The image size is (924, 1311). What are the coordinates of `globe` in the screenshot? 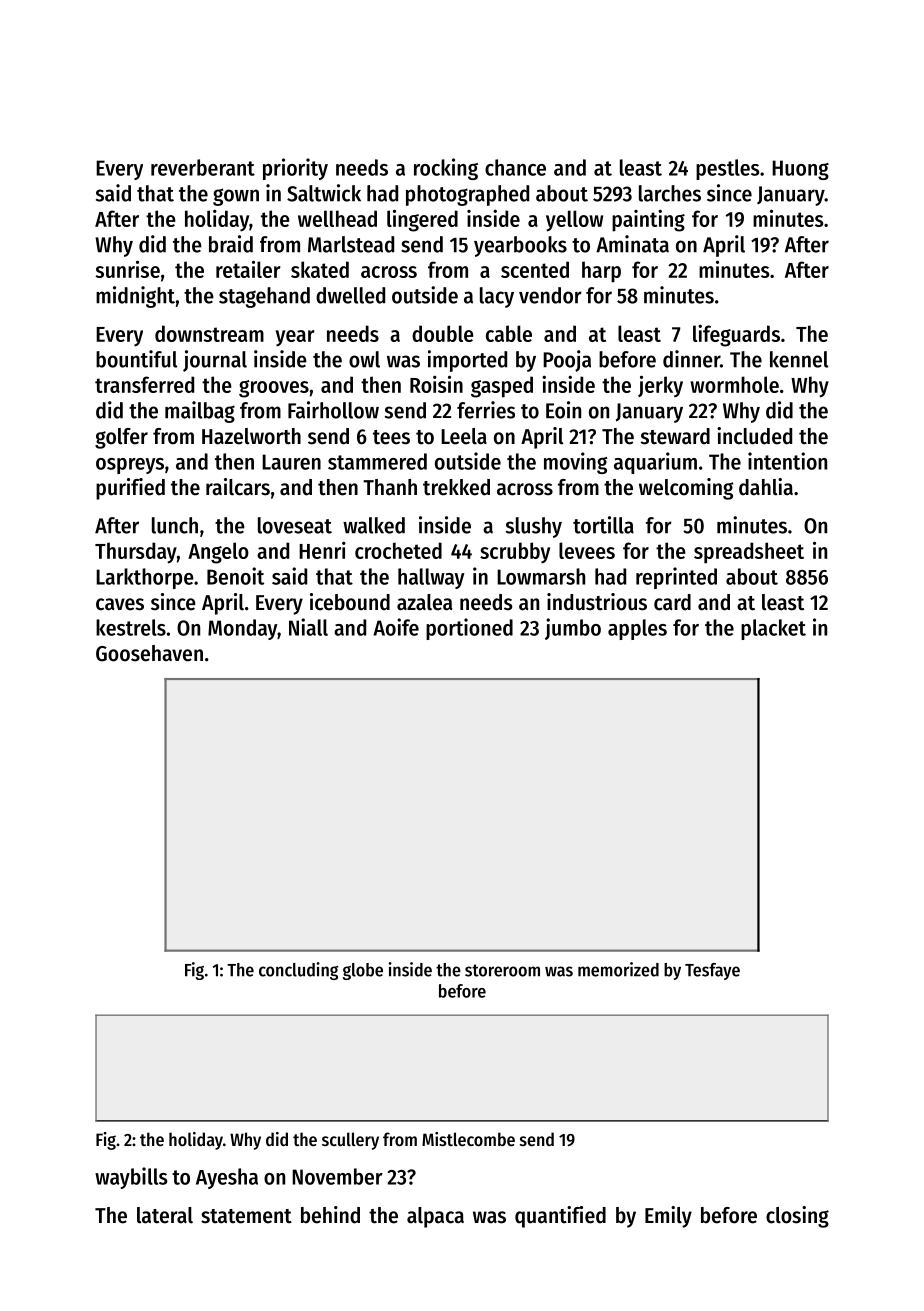 It's located at (363, 971).
